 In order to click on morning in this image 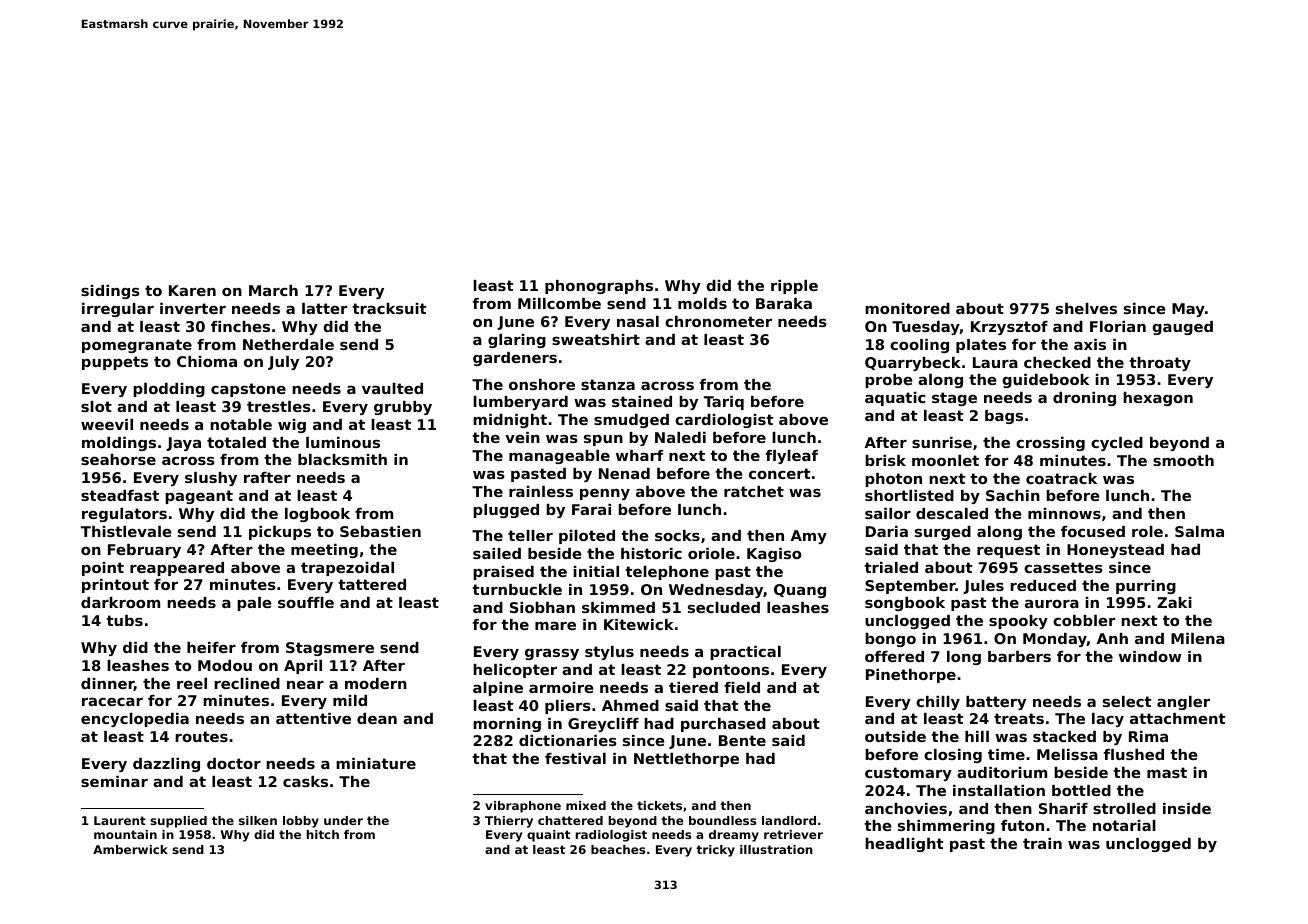, I will do `click(507, 725)`.
